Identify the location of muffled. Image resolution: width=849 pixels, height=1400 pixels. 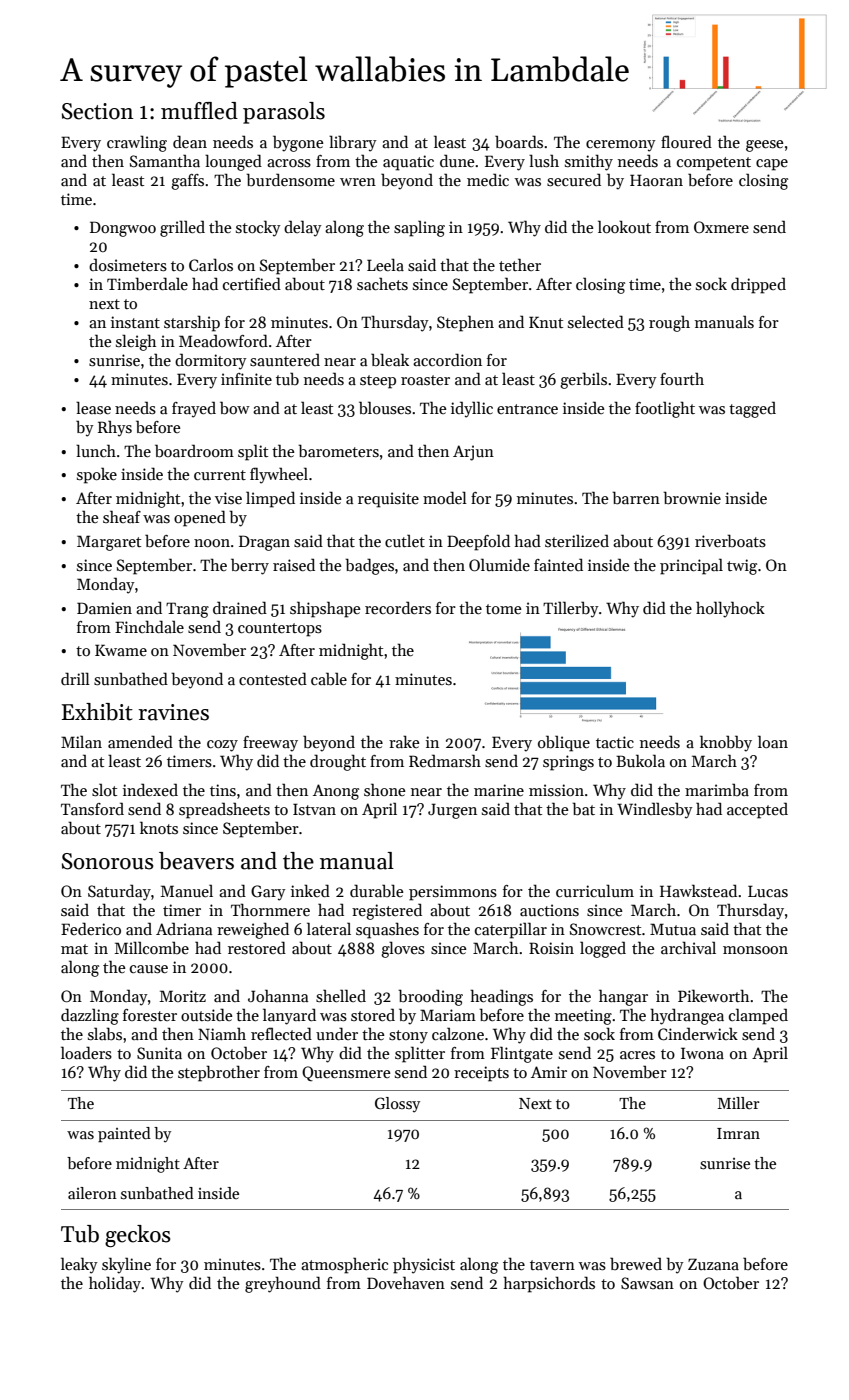
(199, 111).
